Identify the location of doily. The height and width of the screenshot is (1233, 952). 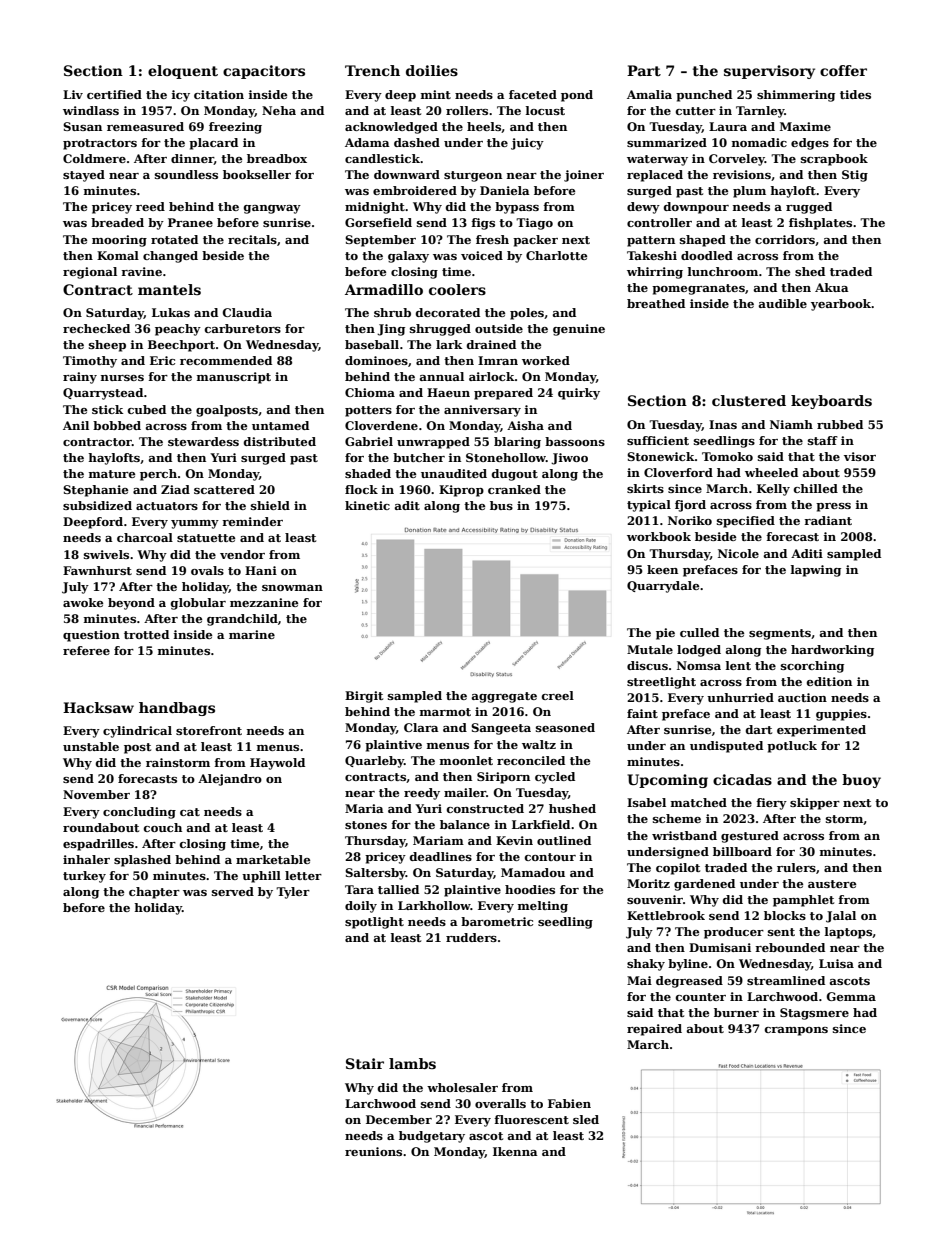
(361, 907).
